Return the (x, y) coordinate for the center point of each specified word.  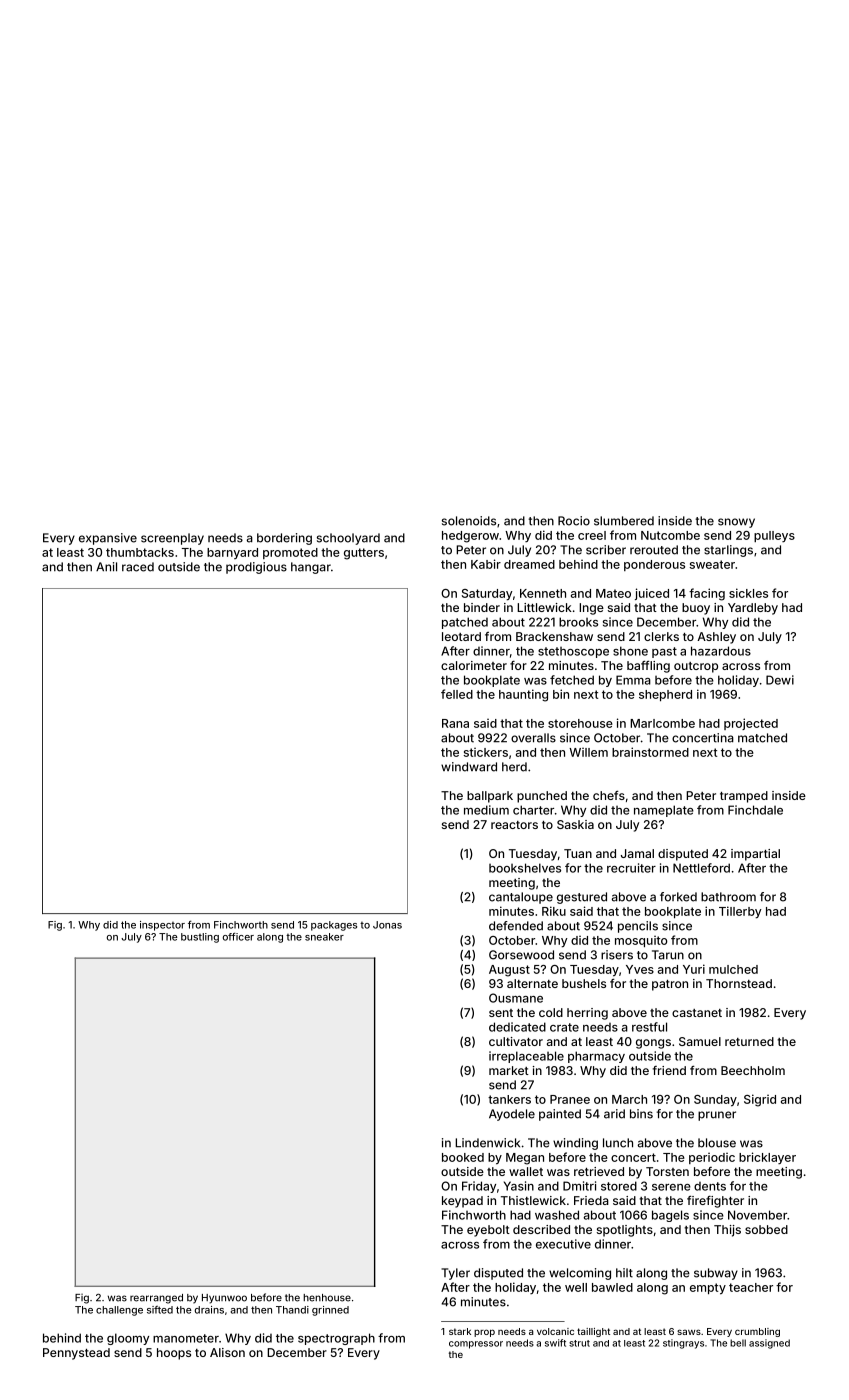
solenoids (469, 521)
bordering (284, 539)
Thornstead (739, 983)
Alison (227, 1352)
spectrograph (336, 1339)
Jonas (387, 925)
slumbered (624, 521)
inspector (162, 926)
